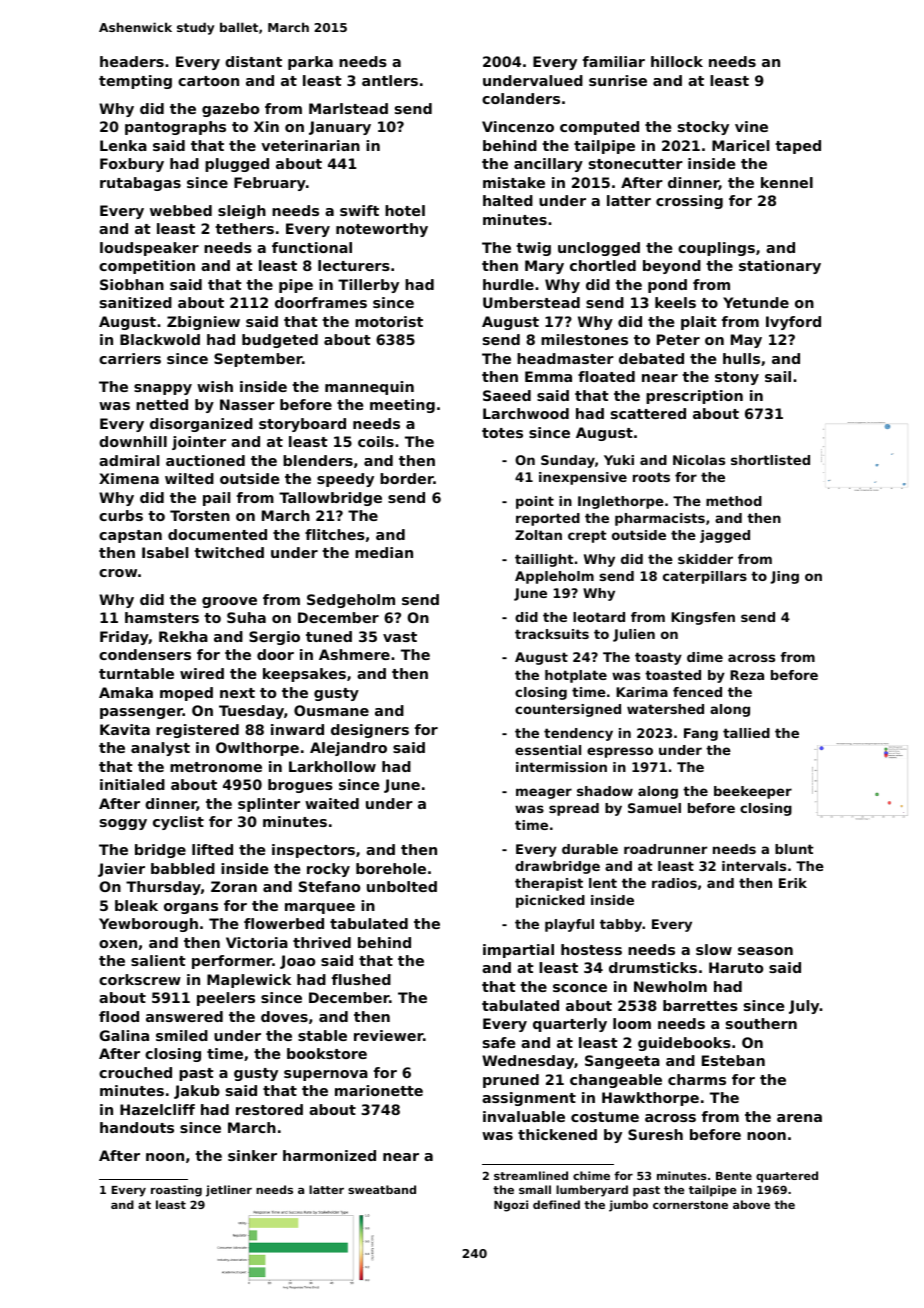  I want to click on thrived, so click(322, 942).
